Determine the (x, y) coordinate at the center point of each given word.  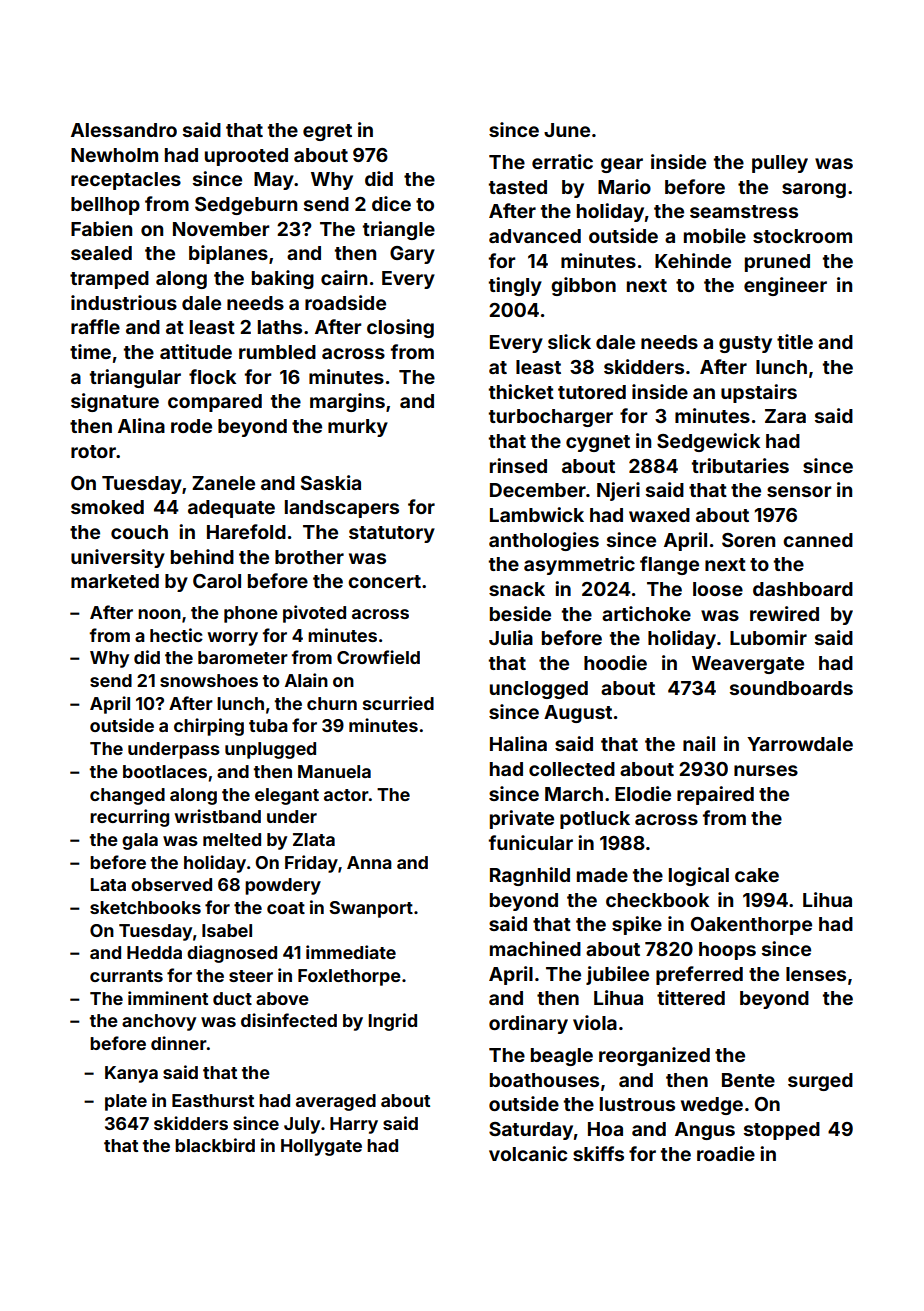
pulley (780, 164)
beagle (562, 1057)
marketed (115, 581)
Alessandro (124, 130)
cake (757, 875)
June (567, 130)
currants (126, 976)
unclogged (539, 690)
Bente (748, 1080)
